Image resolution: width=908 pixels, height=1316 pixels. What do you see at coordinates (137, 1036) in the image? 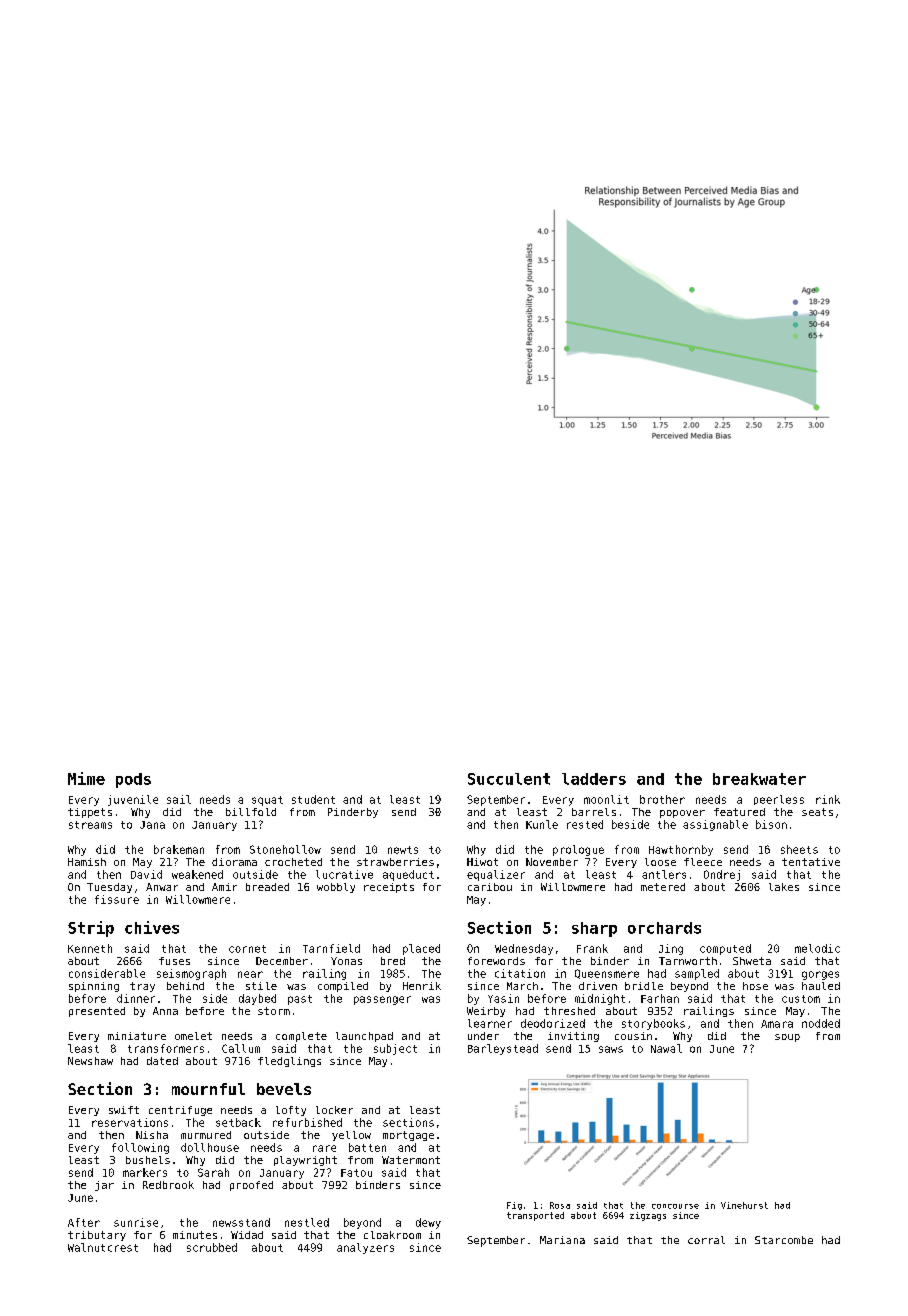
I see `miniature` at bounding box center [137, 1036].
